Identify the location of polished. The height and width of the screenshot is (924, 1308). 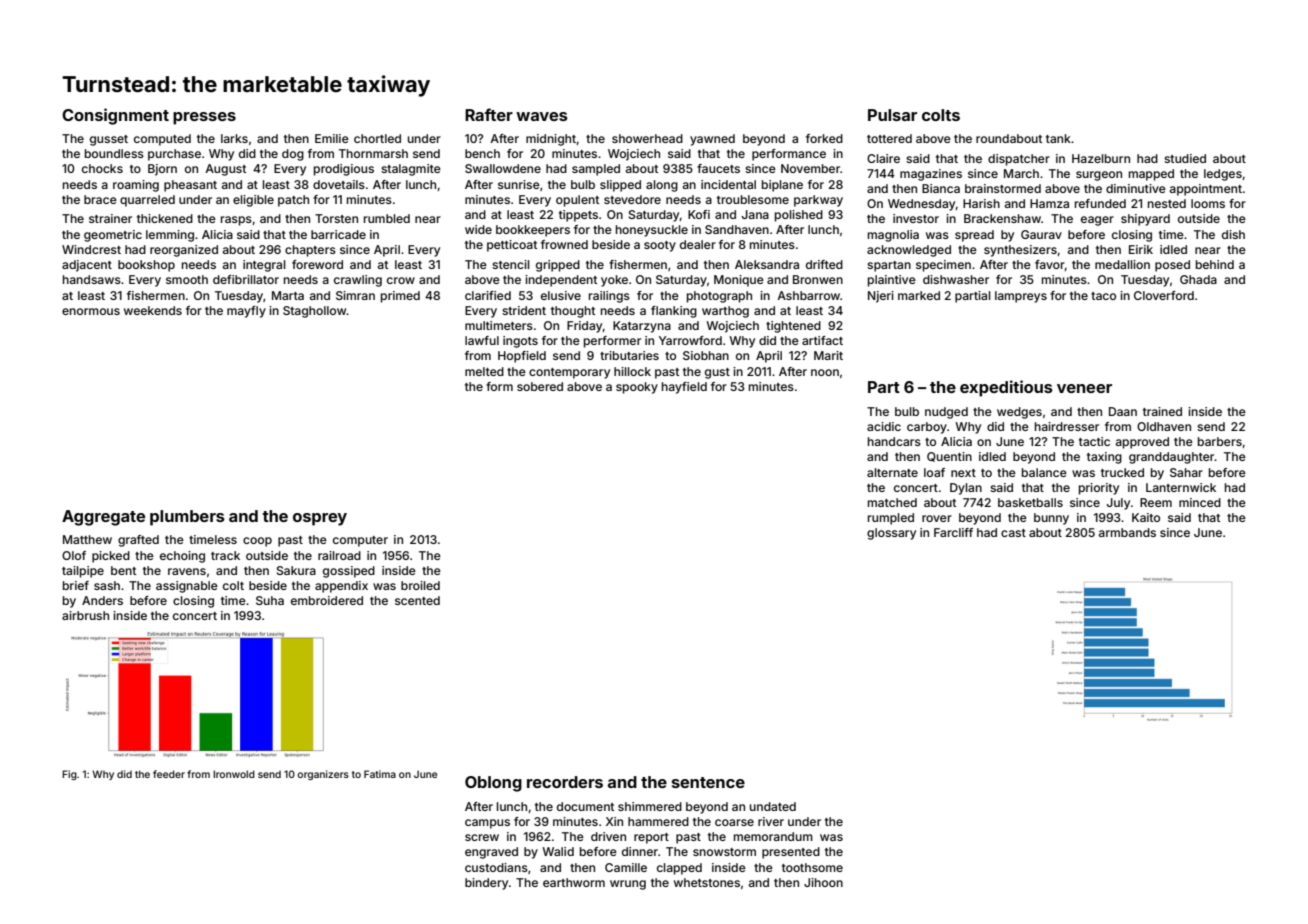
(799, 216).
